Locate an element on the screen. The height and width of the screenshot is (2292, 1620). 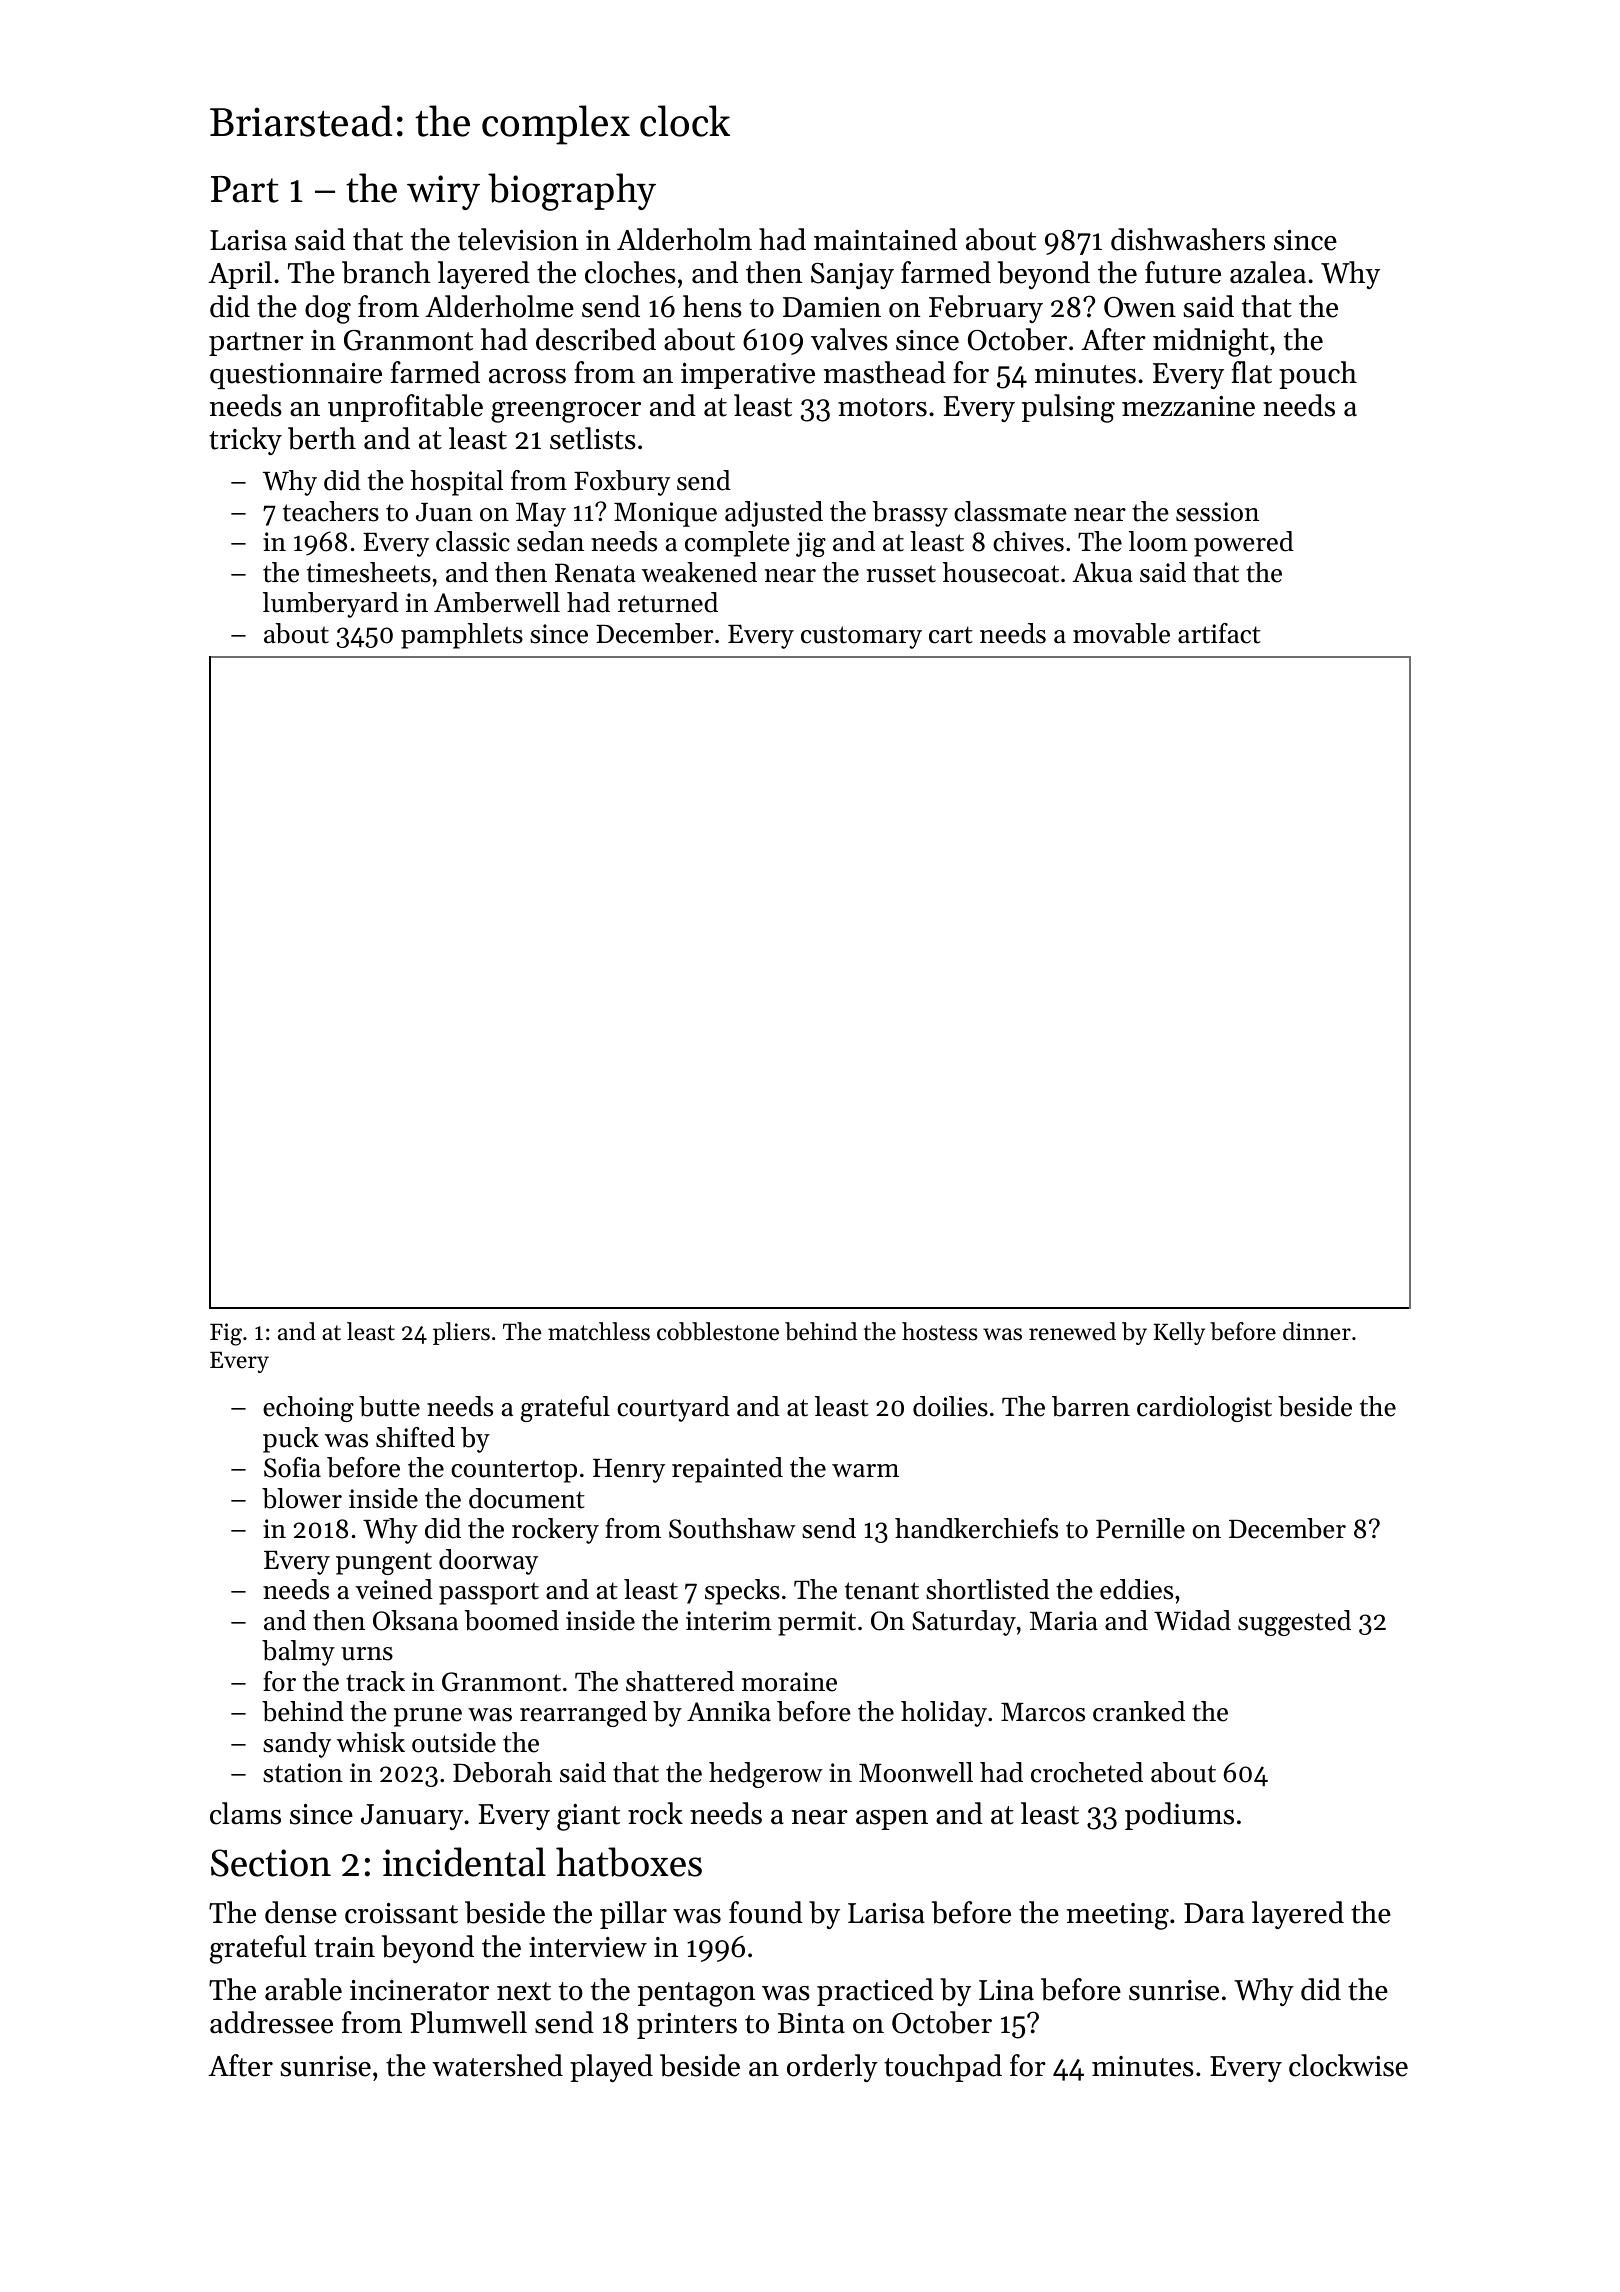
pungent is located at coordinates (384, 1563).
